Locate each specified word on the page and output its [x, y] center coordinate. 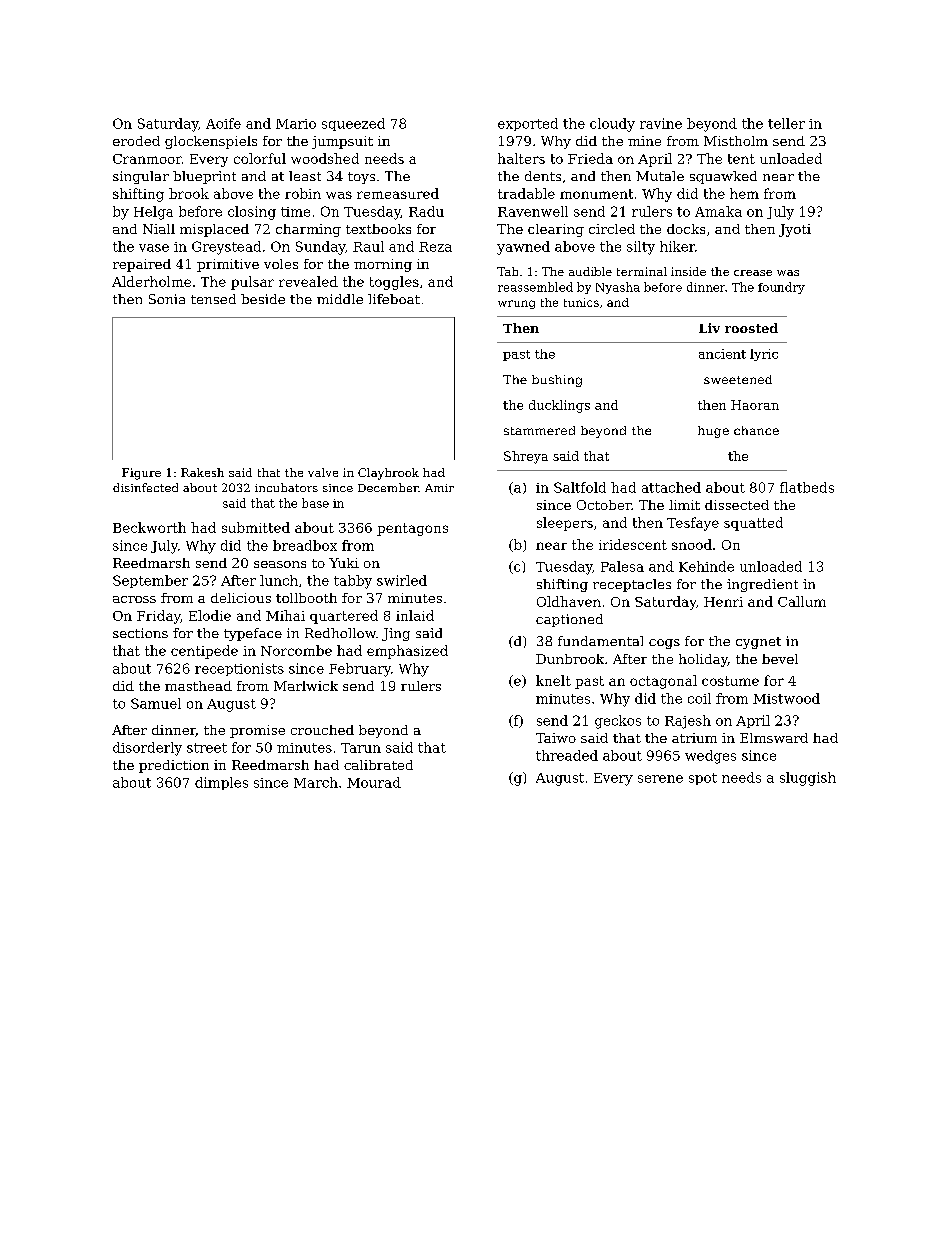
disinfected [145, 487]
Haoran [755, 405]
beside [263, 299]
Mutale [660, 176]
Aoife [223, 123]
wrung [516, 304]
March [316, 782]
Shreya [526, 457]
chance [756, 430]
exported [528, 124]
